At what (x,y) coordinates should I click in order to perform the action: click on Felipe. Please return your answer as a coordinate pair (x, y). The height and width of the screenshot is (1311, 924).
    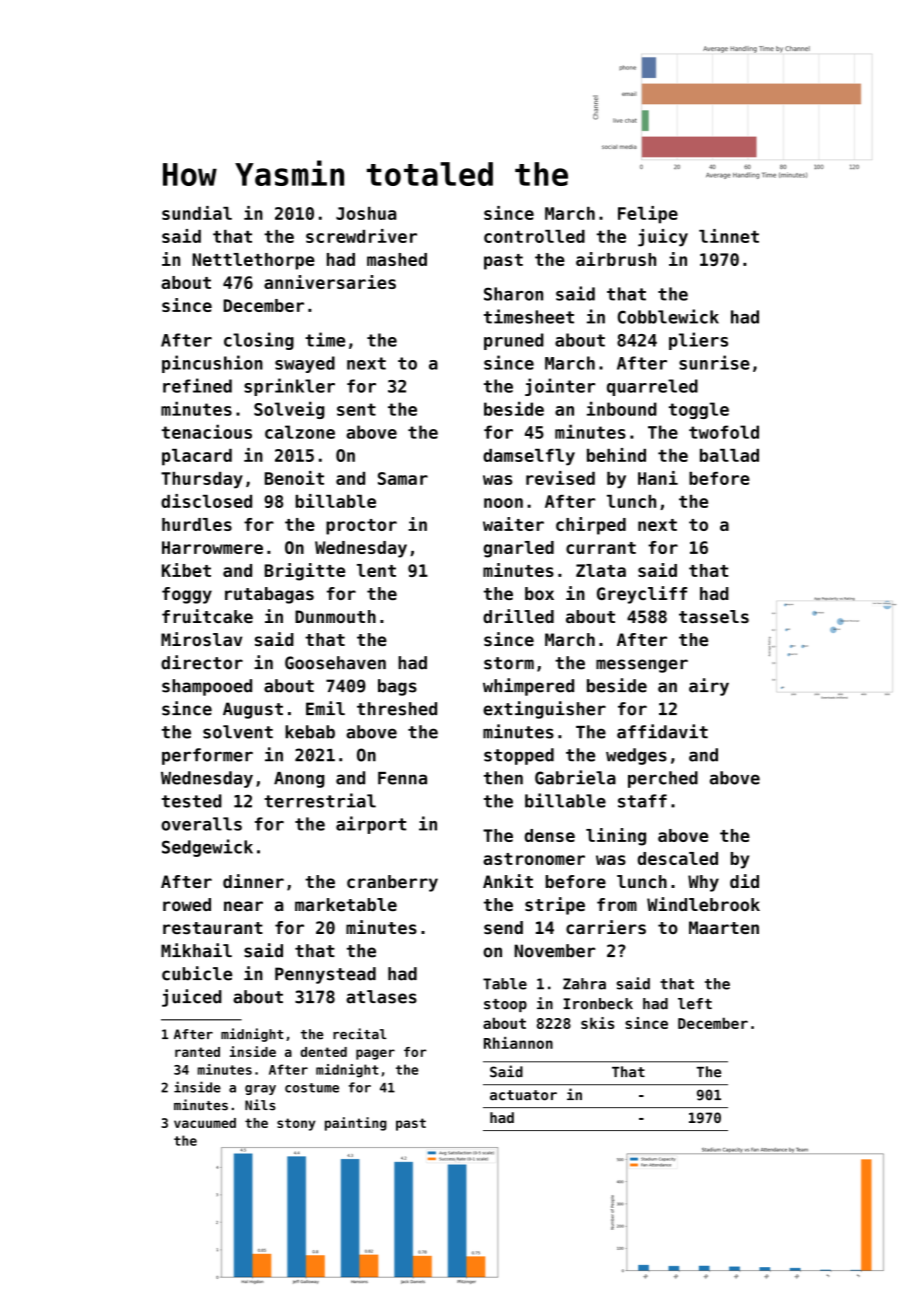
    Looking at the image, I should click on (648, 215).
